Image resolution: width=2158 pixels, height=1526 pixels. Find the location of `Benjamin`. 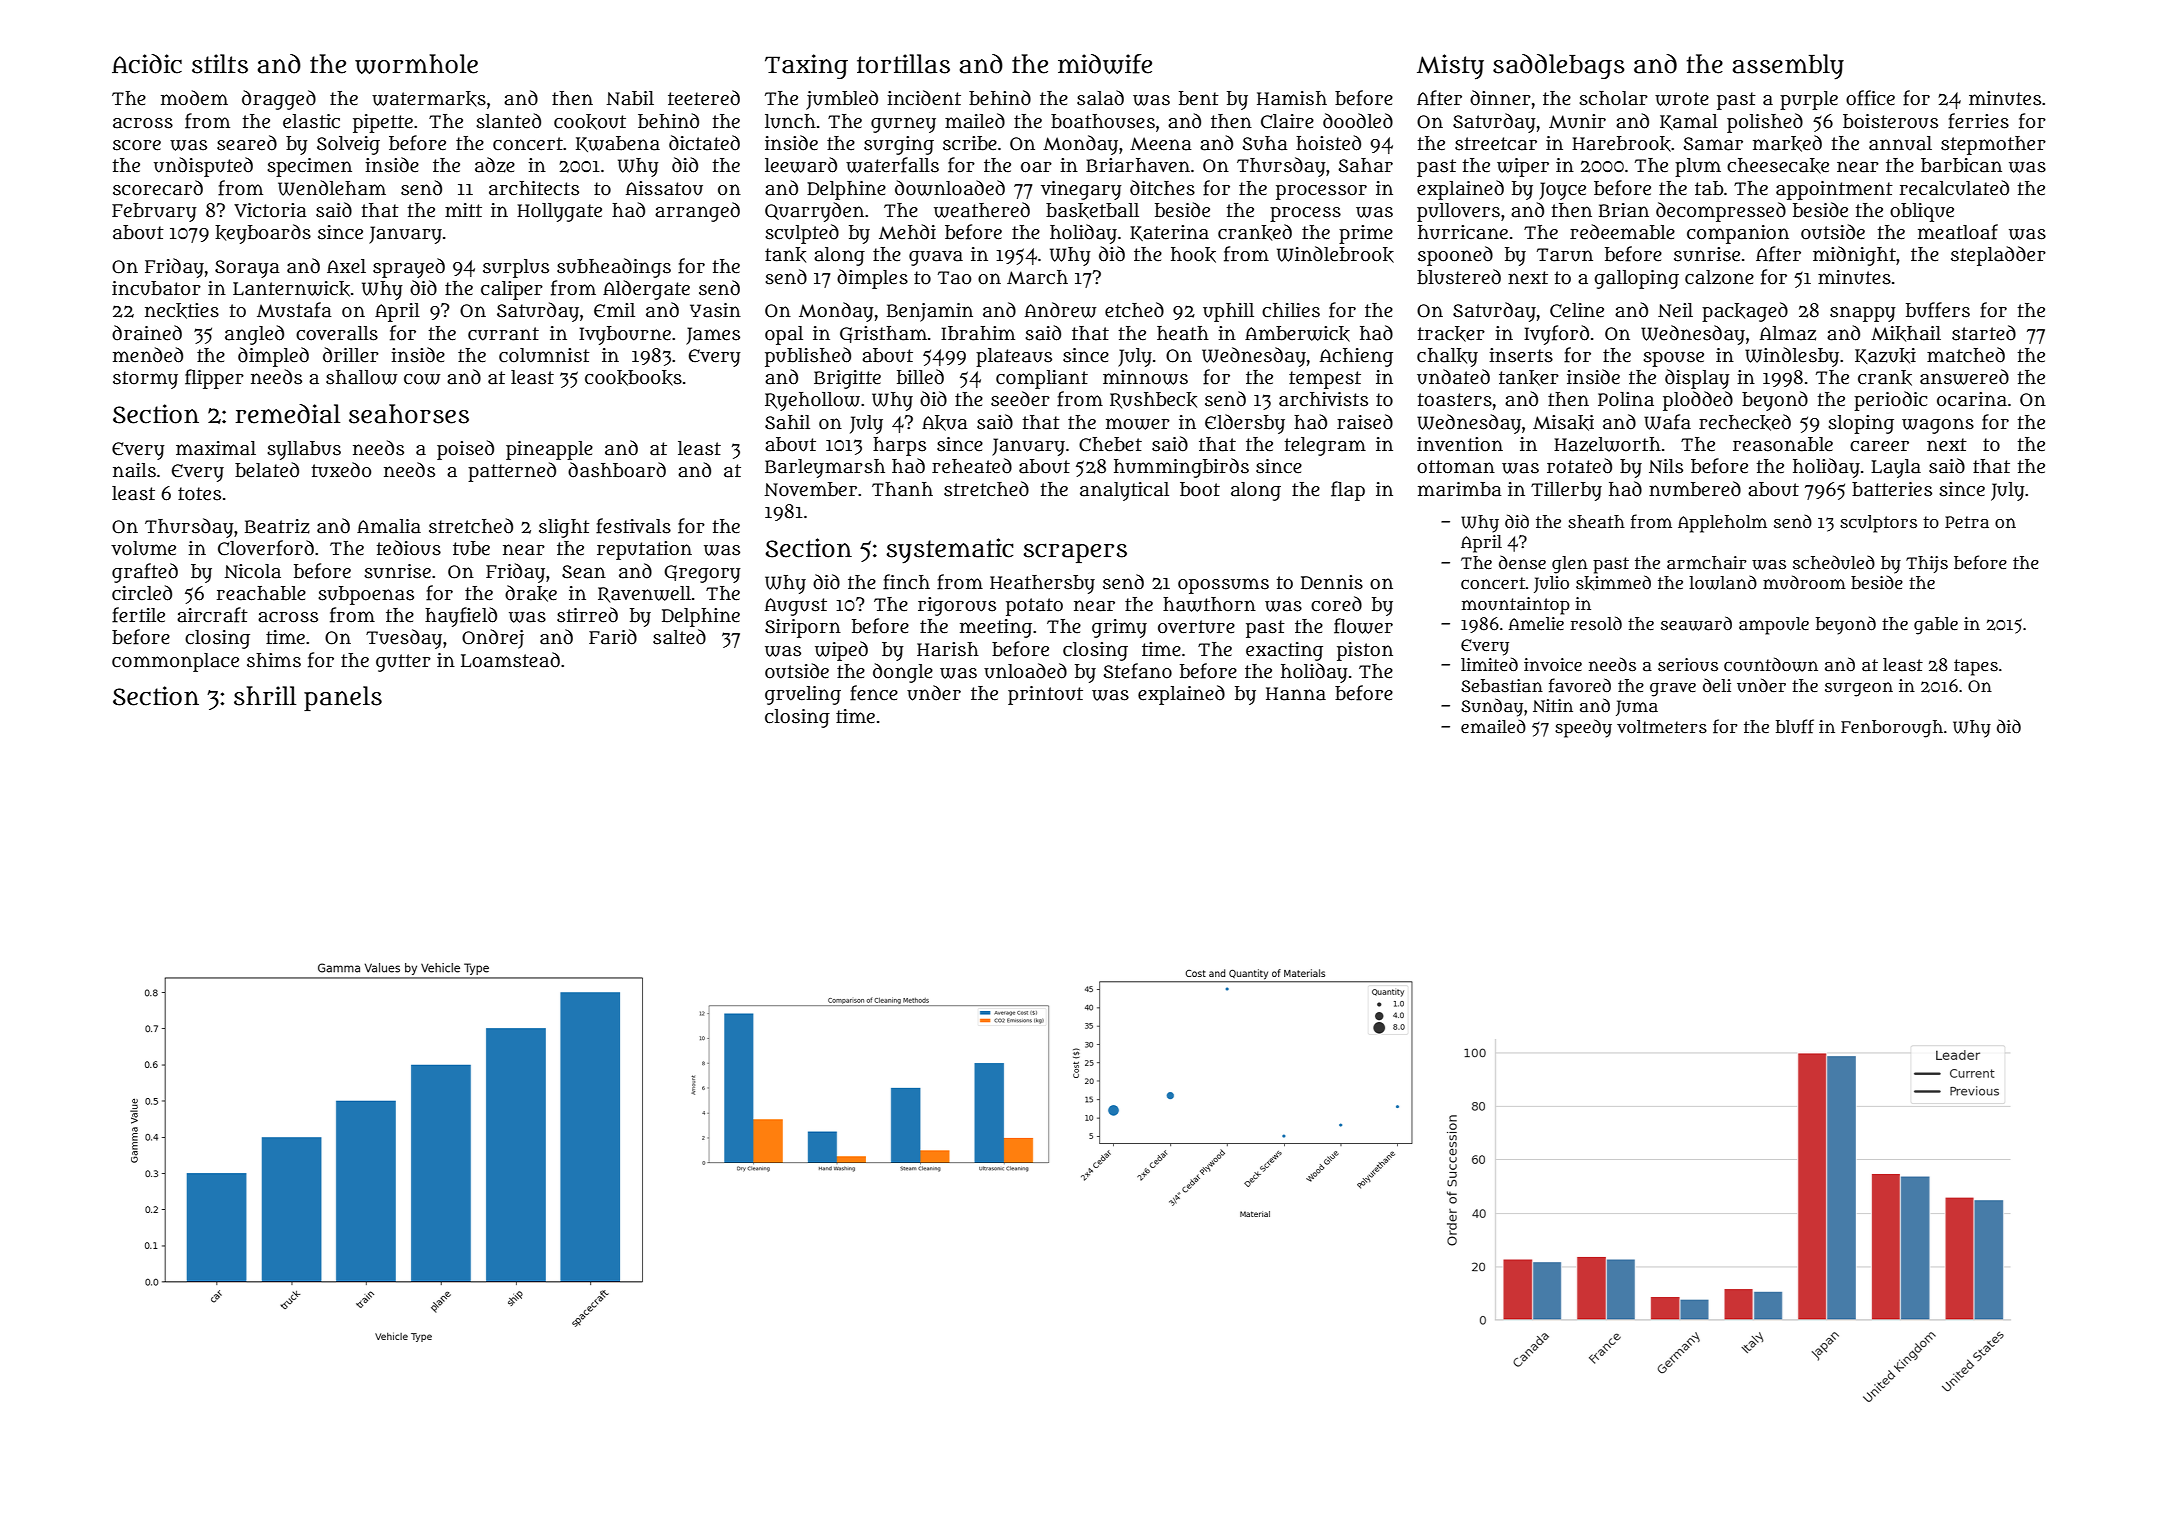

Benjamin is located at coordinates (930, 312).
